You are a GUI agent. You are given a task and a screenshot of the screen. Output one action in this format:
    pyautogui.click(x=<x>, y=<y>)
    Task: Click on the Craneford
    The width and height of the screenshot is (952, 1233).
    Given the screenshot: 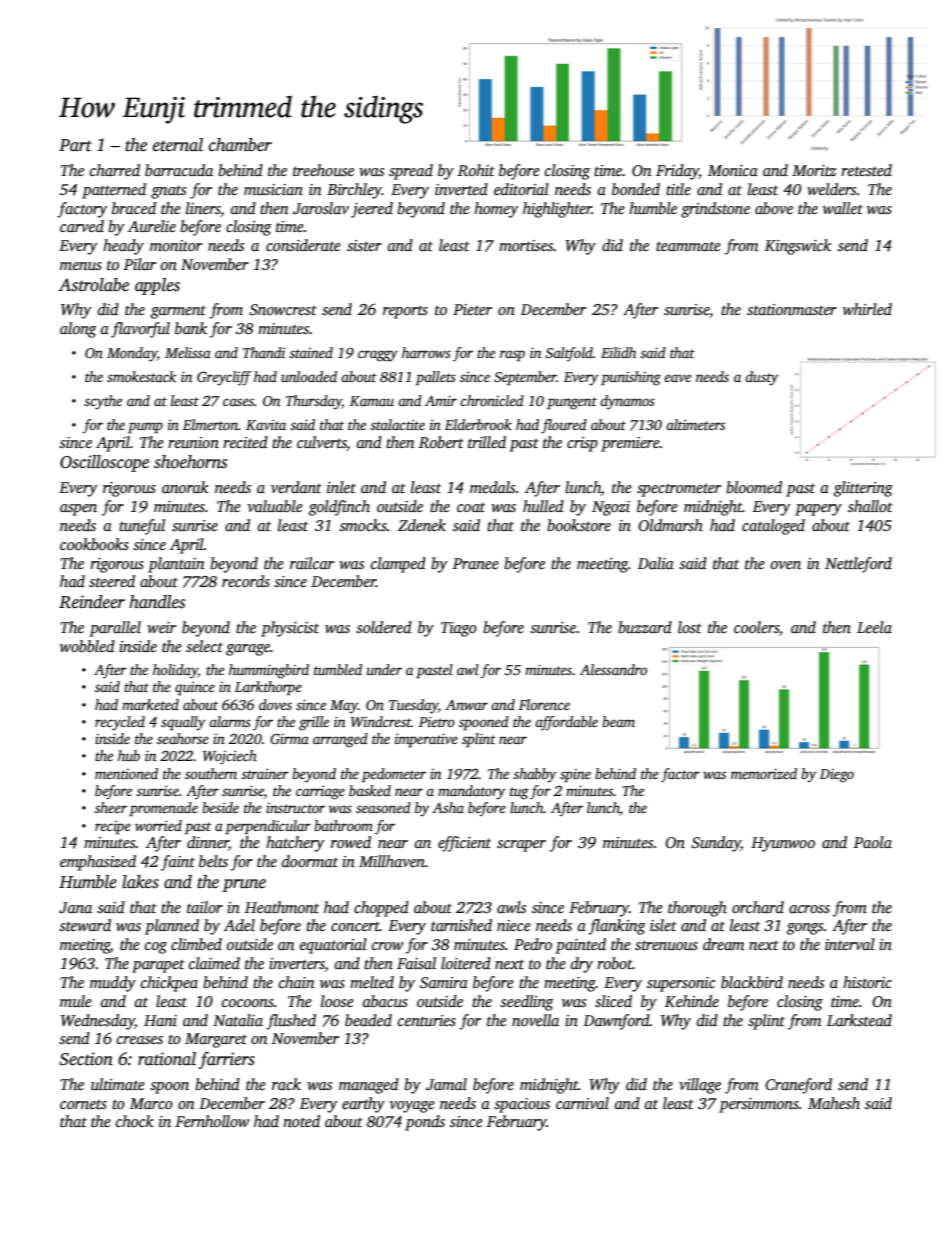 What is the action you would take?
    pyautogui.click(x=798, y=1086)
